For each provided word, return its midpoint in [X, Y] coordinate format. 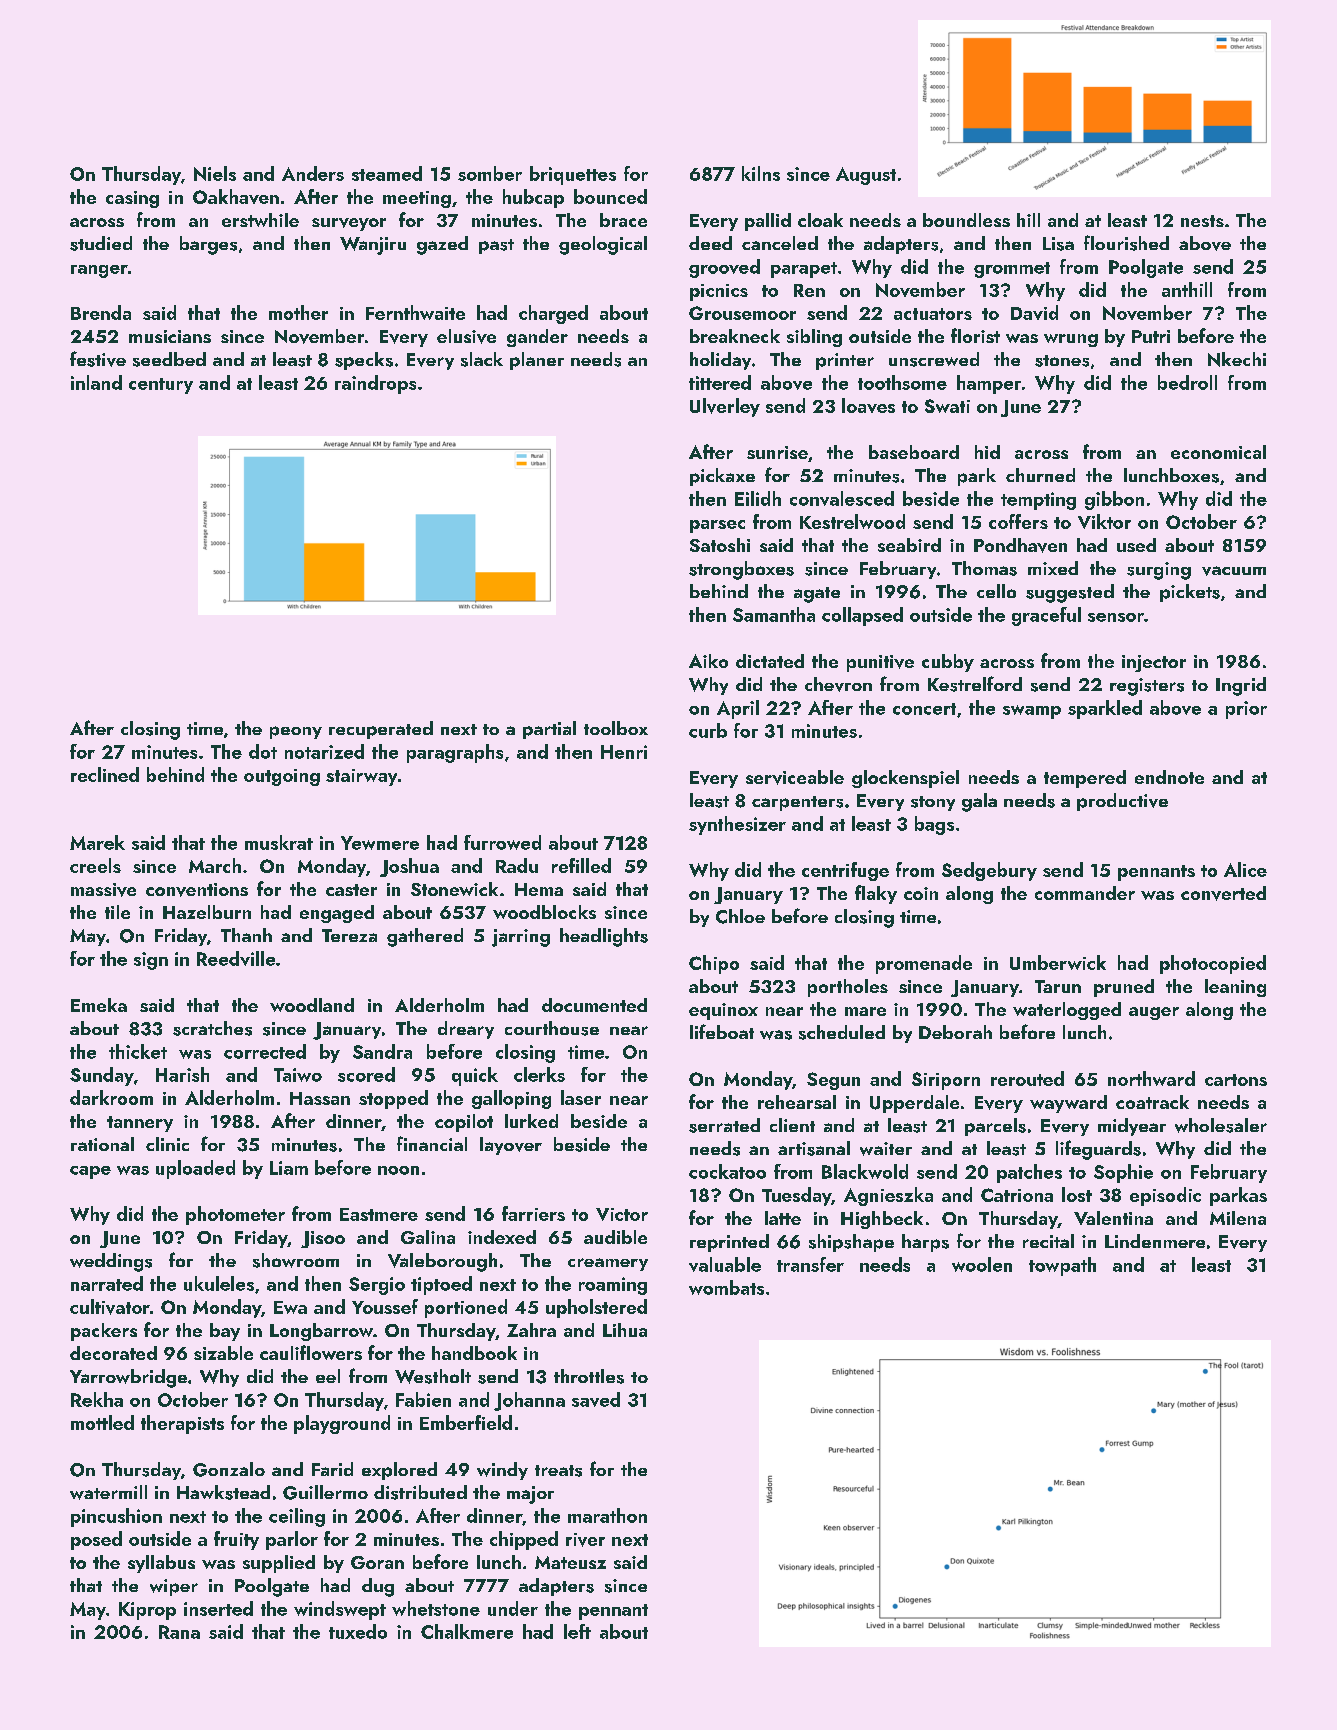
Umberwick [1058, 962]
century [161, 386]
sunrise [777, 452]
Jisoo [323, 1239]
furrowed [502, 842]
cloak [820, 220]
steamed [387, 173]
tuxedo [358, 1631]
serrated [724, 1125]
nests [1202, 221]
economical [1218, 452]
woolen [982, 1264]
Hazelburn [207, 912]
